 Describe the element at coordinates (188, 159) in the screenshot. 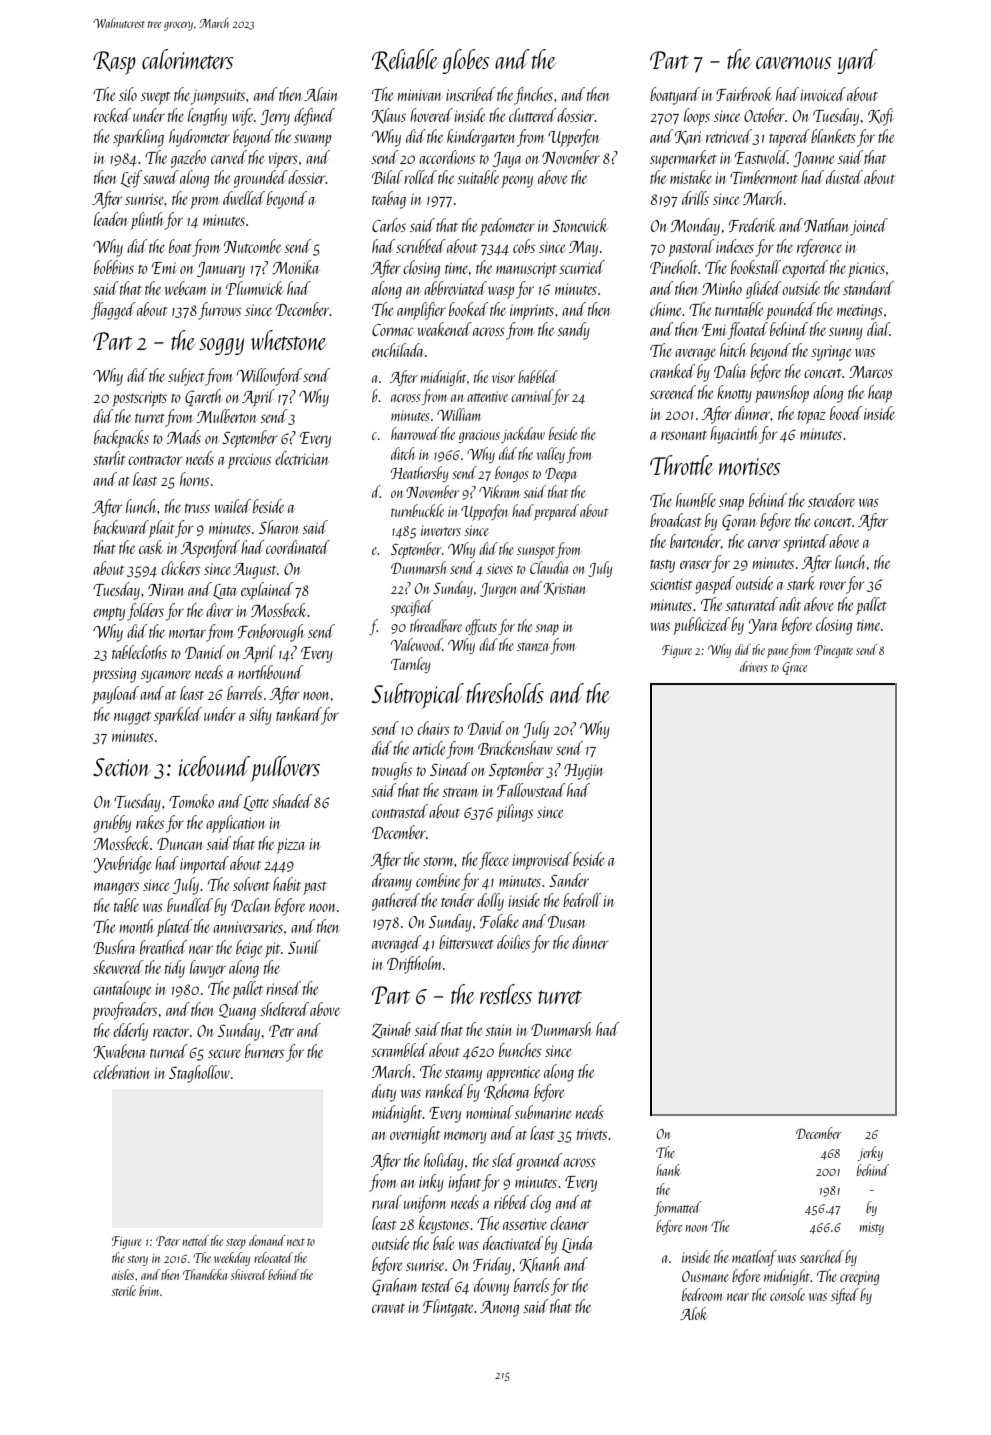

I see `gazebo` at that location.
